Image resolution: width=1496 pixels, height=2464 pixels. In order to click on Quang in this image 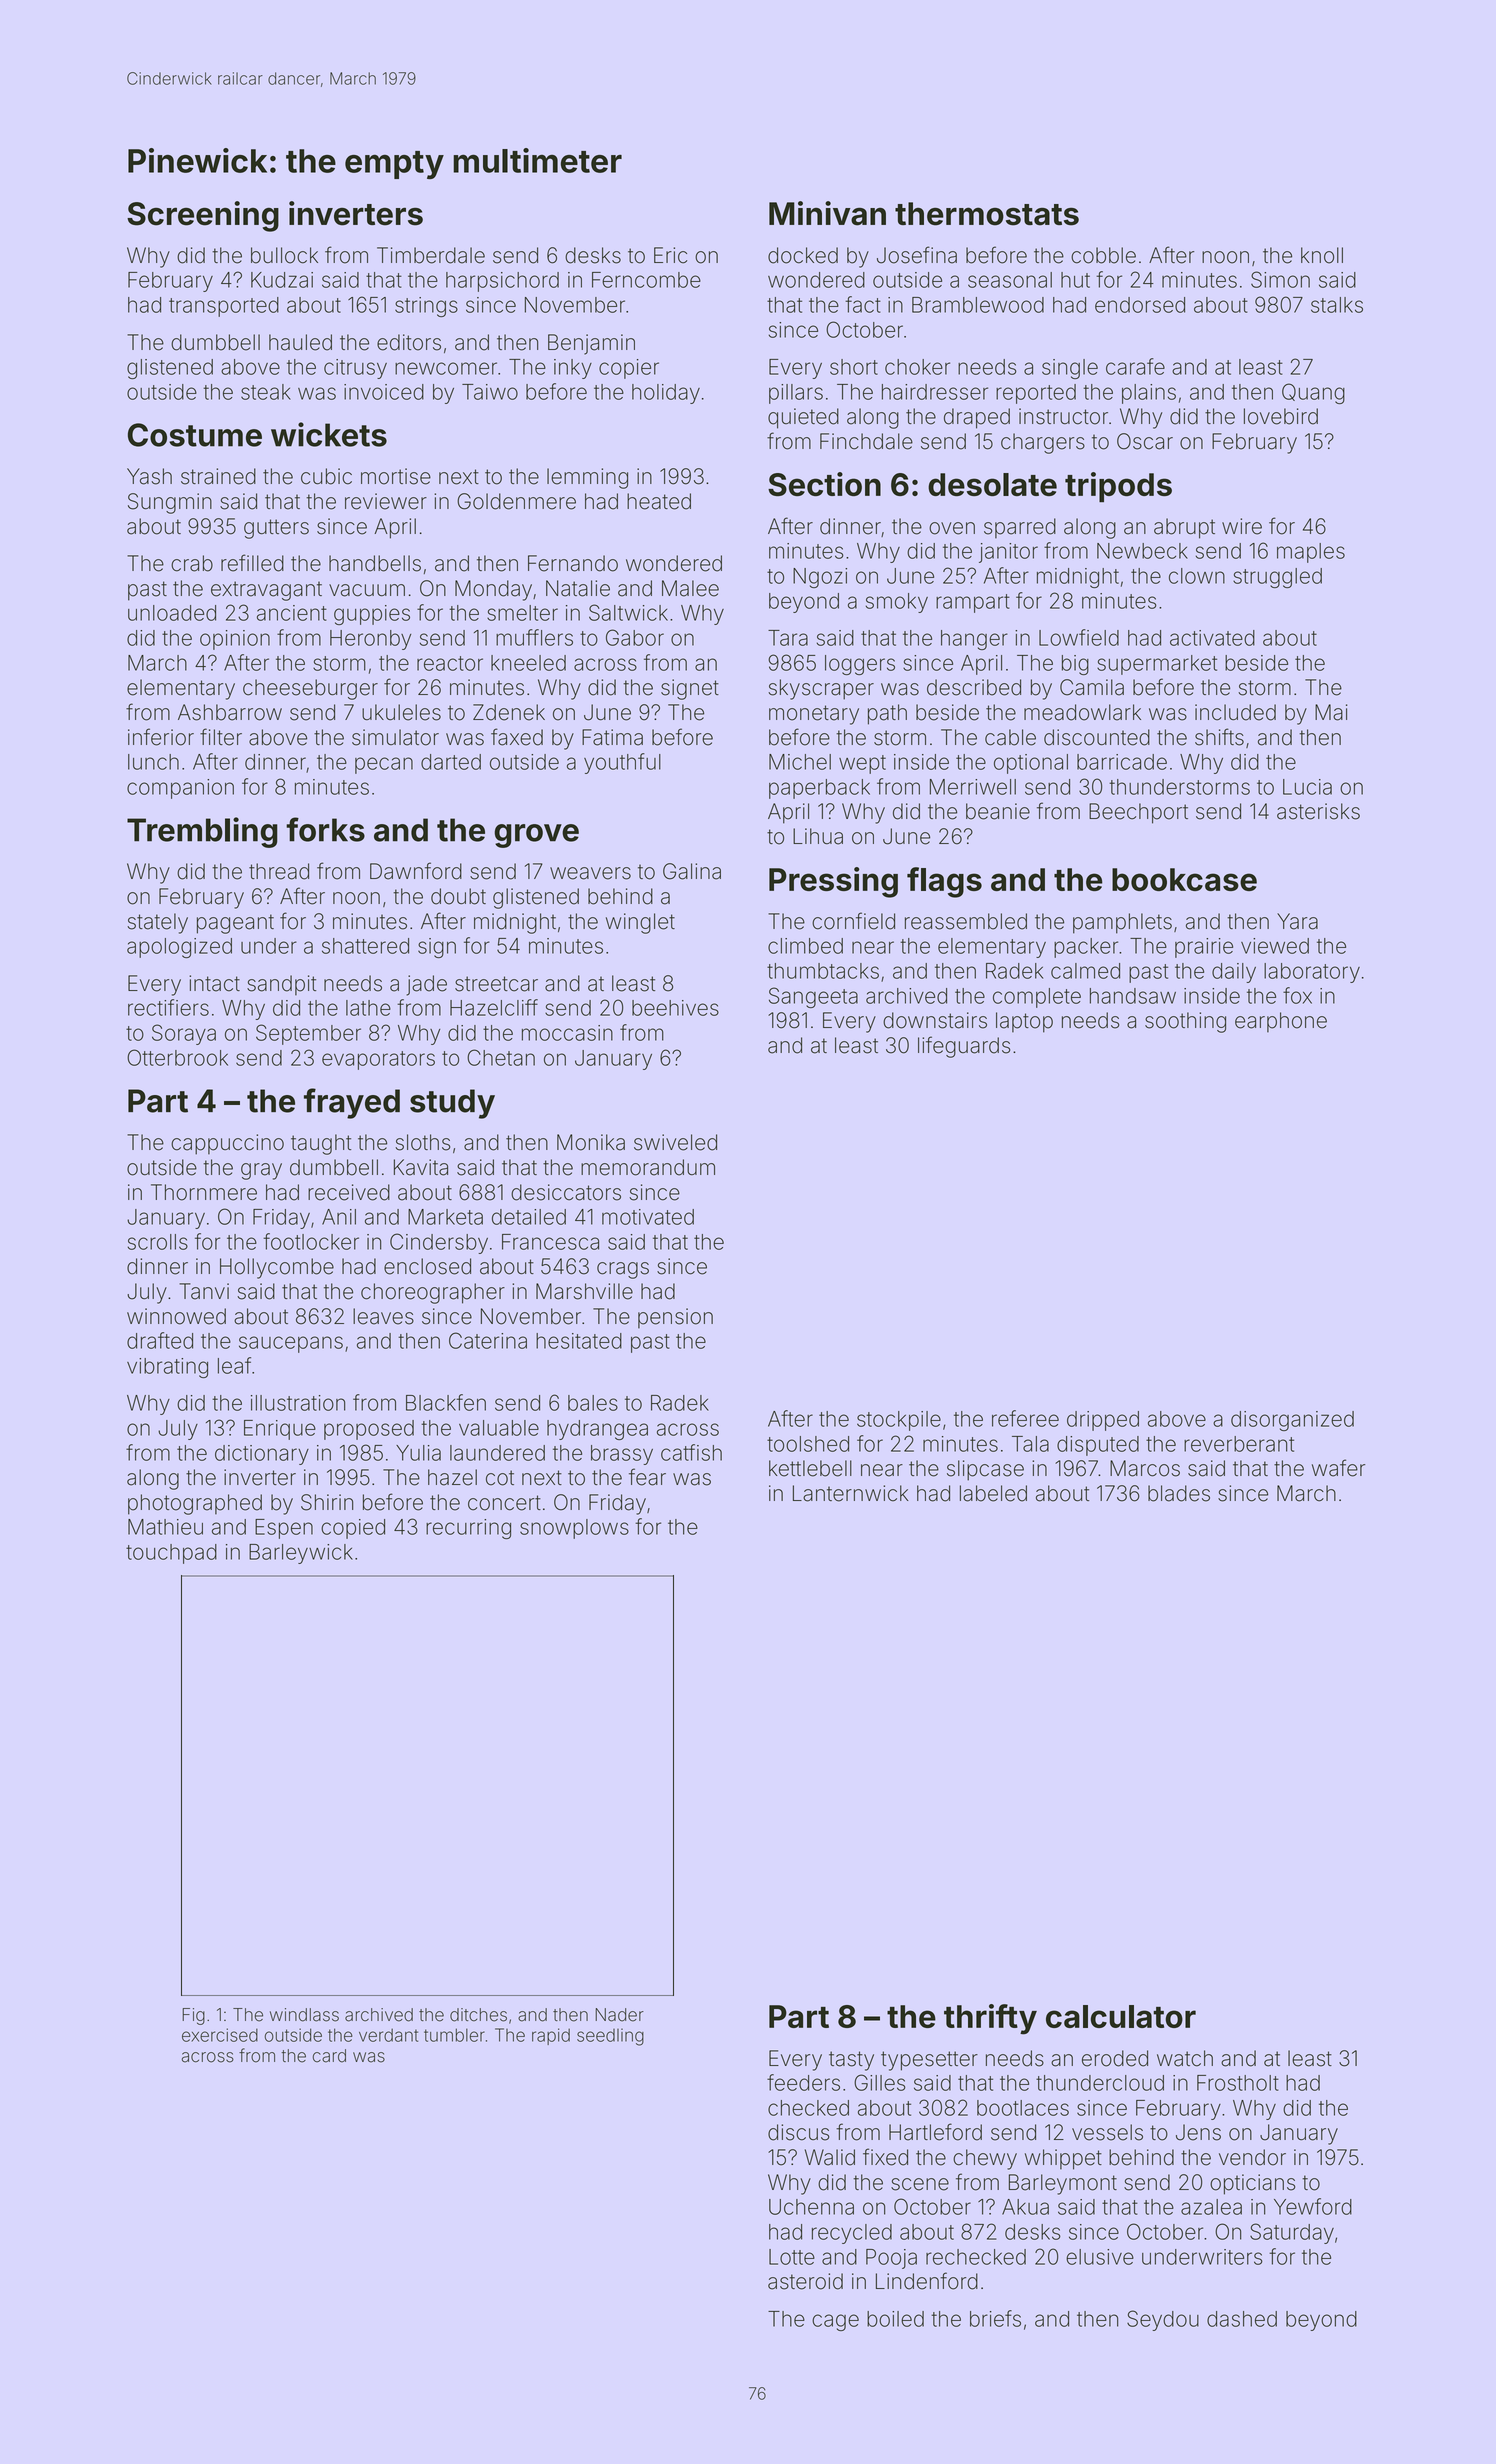, I will do `click(1313, 393)`.
